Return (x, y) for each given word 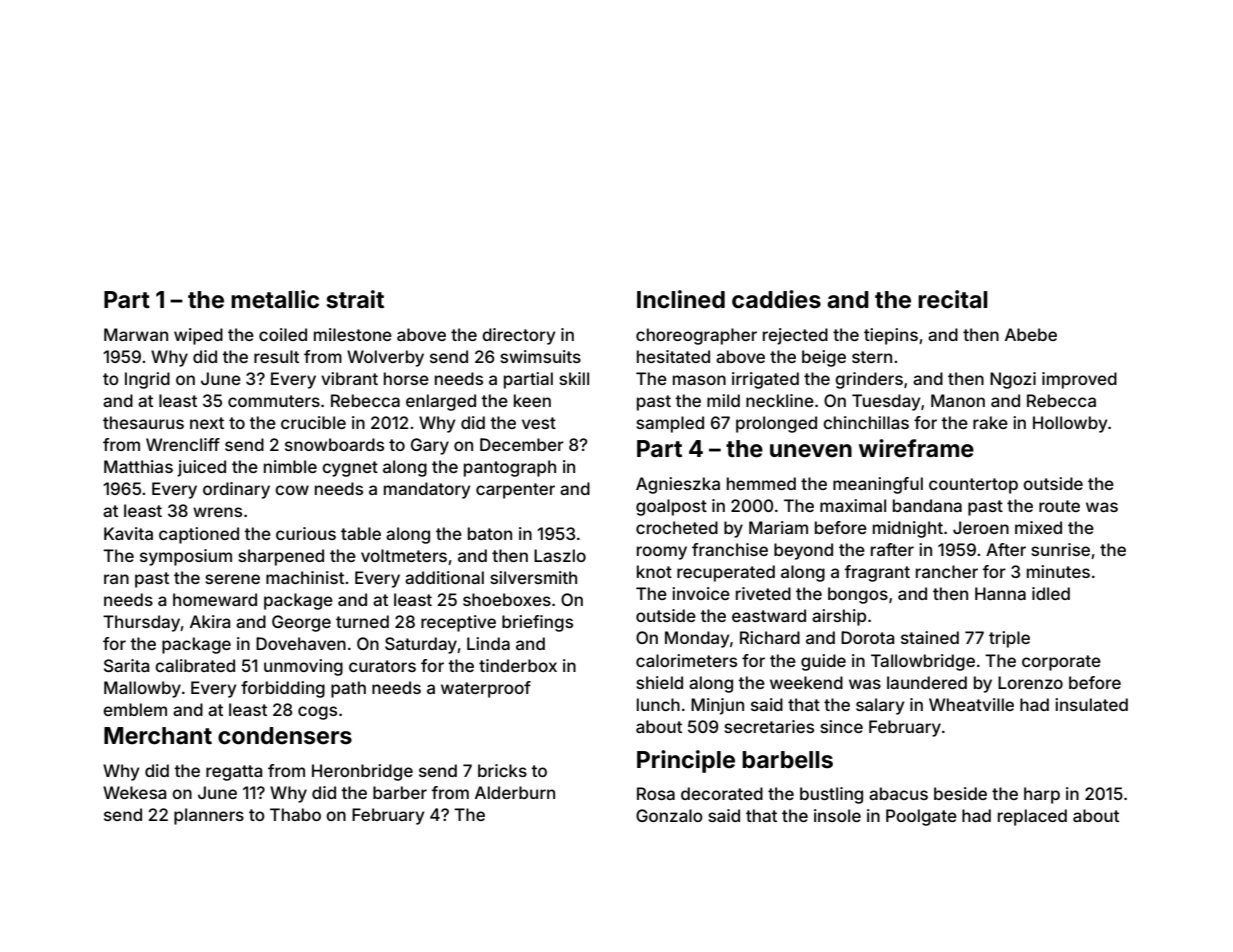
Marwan (136, 334)
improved (1079, 380)
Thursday (142, 623)
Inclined (681, 299)
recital (953, 299)
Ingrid (147, 380)
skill (574, 378)
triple (1009, 639)
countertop (973, 486)
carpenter (515, 491)
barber (400, 792)
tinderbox (518, 665)
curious (306, 533)
